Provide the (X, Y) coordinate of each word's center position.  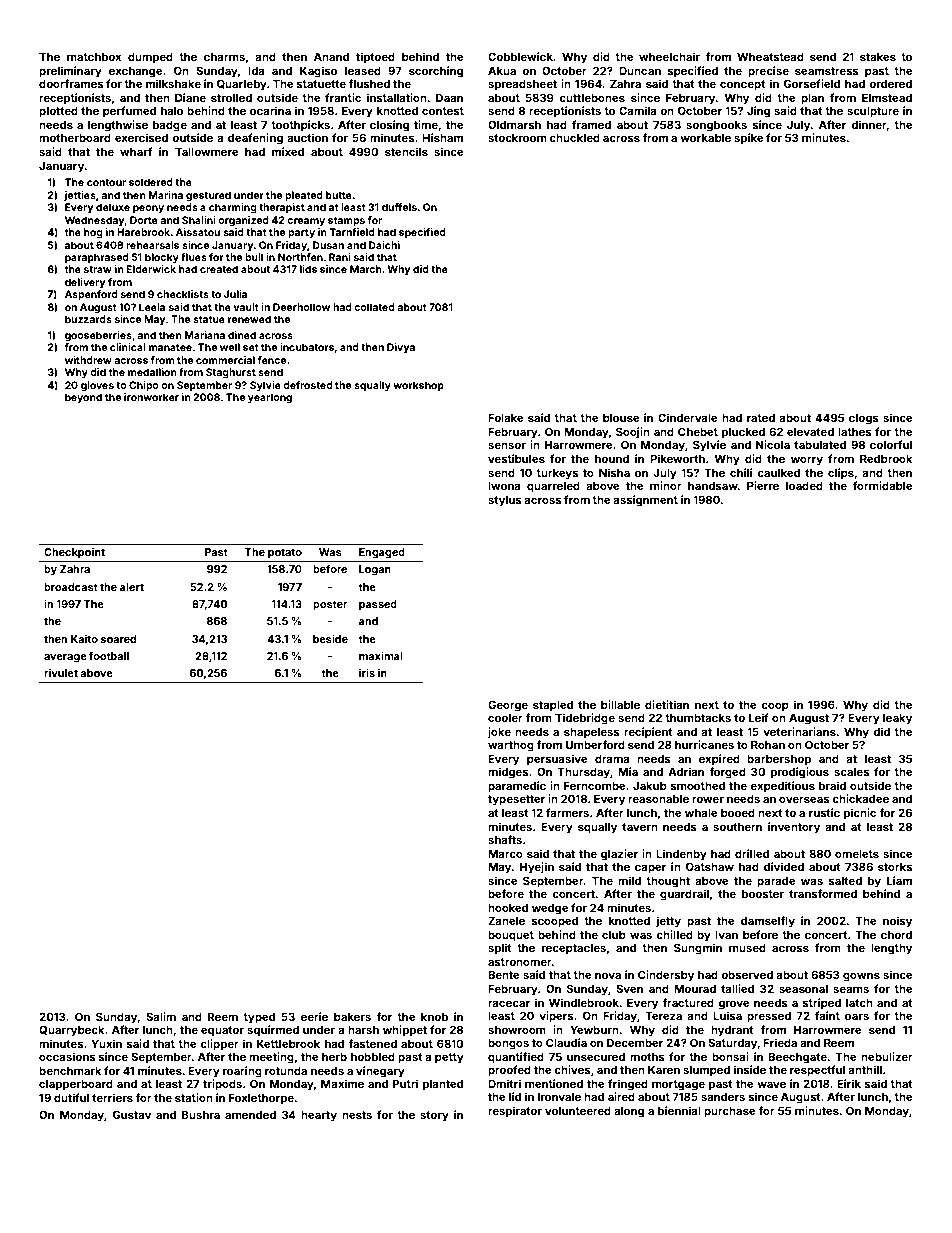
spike (749, 139)
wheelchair (669, 56)
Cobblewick (520, 56)
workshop (418, 386)
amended (250, 1115)
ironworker (151, 397)
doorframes (71, 83)
